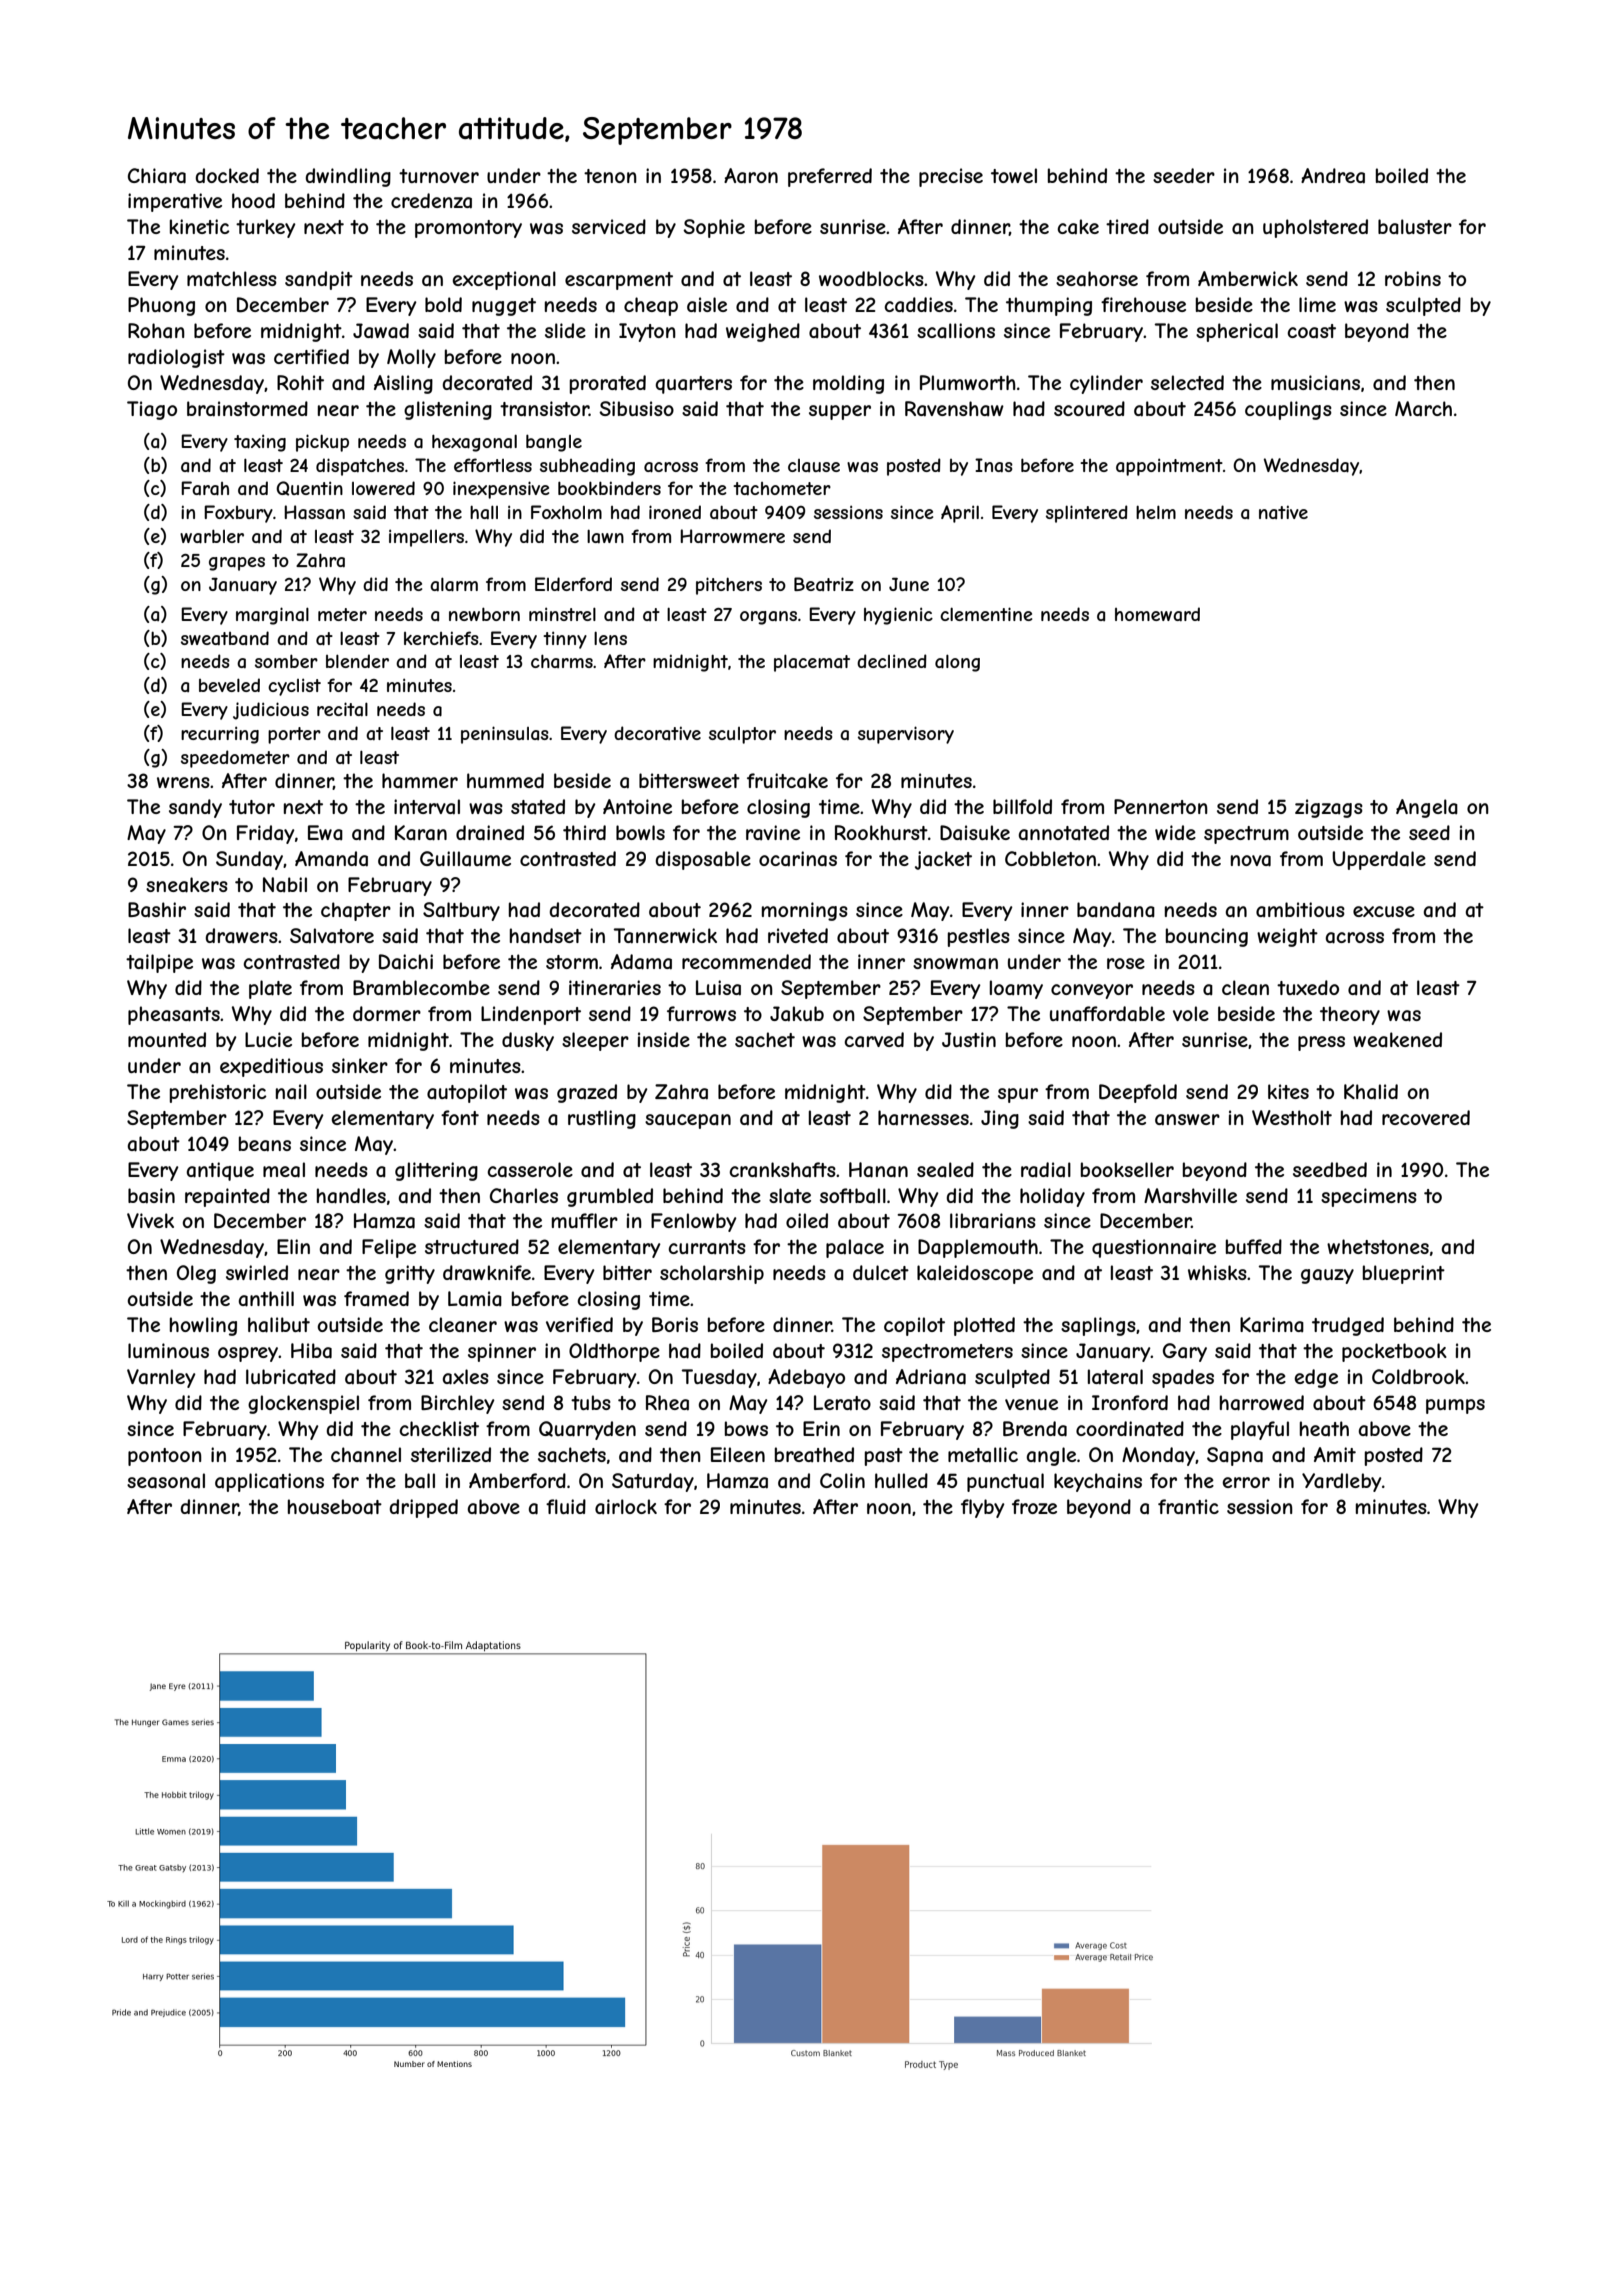  What do you see at coordinates (874, 1040) in the document?
I see `carved` at bounding box center [874, 1040].
